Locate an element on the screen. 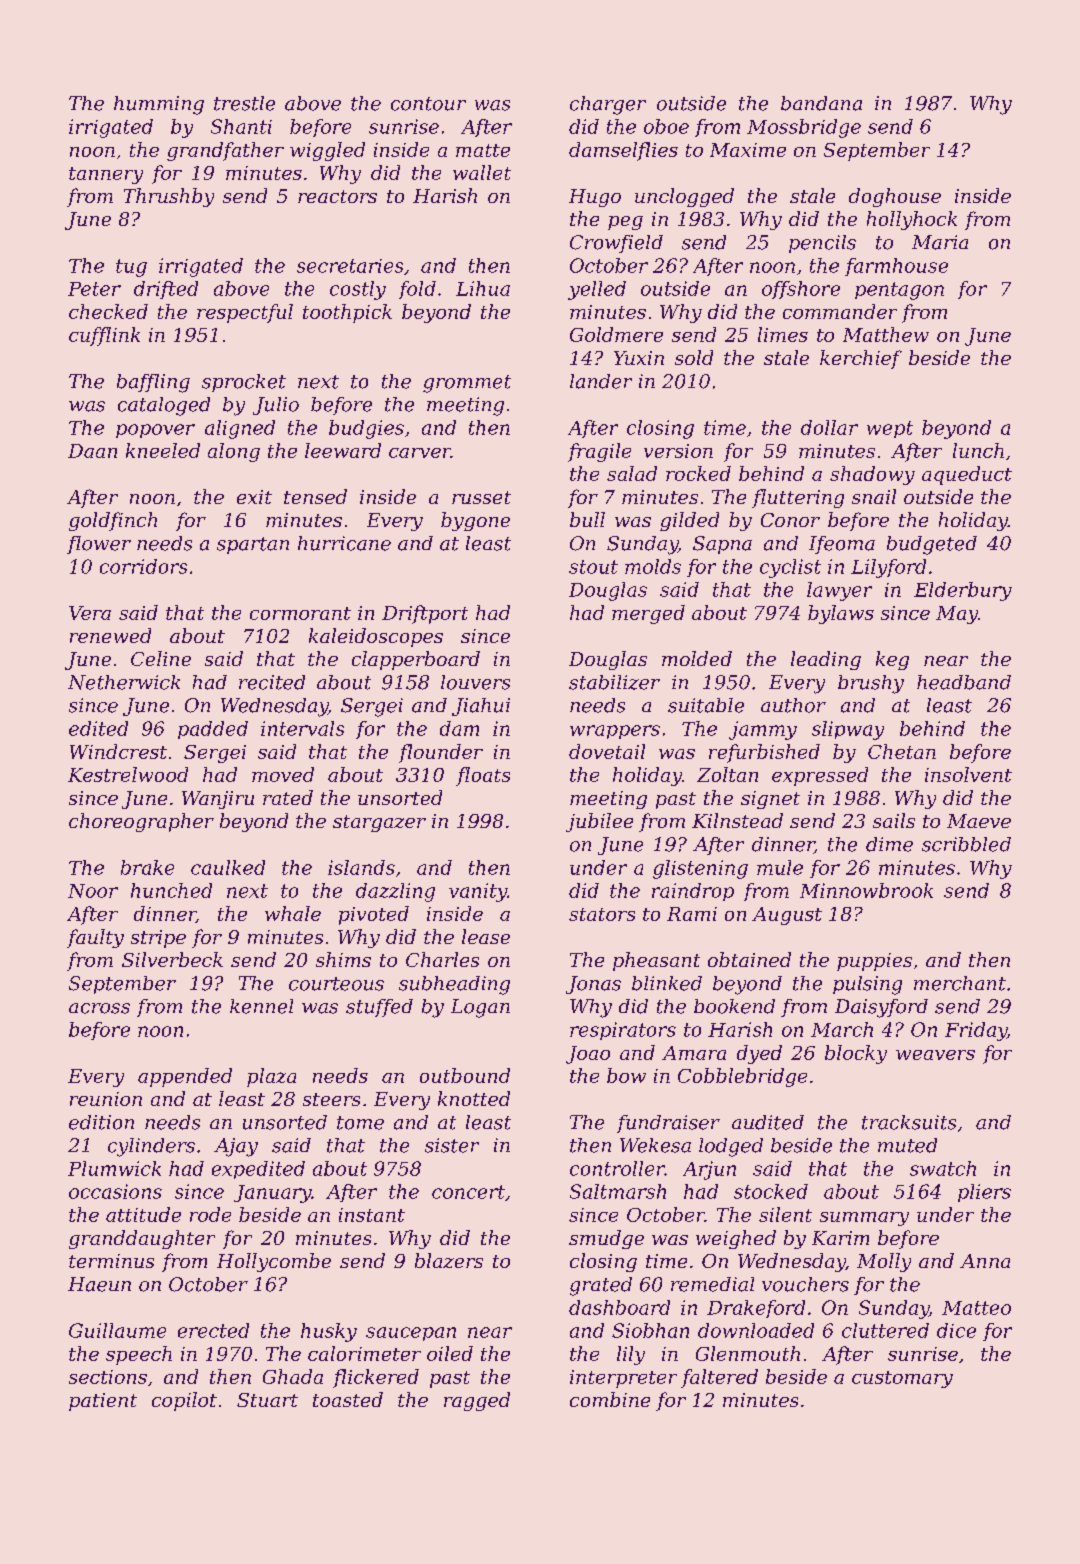 Image resolution: width=1080 pixels, height=1564 pixels. stators is located at coordinates (602, 914).
